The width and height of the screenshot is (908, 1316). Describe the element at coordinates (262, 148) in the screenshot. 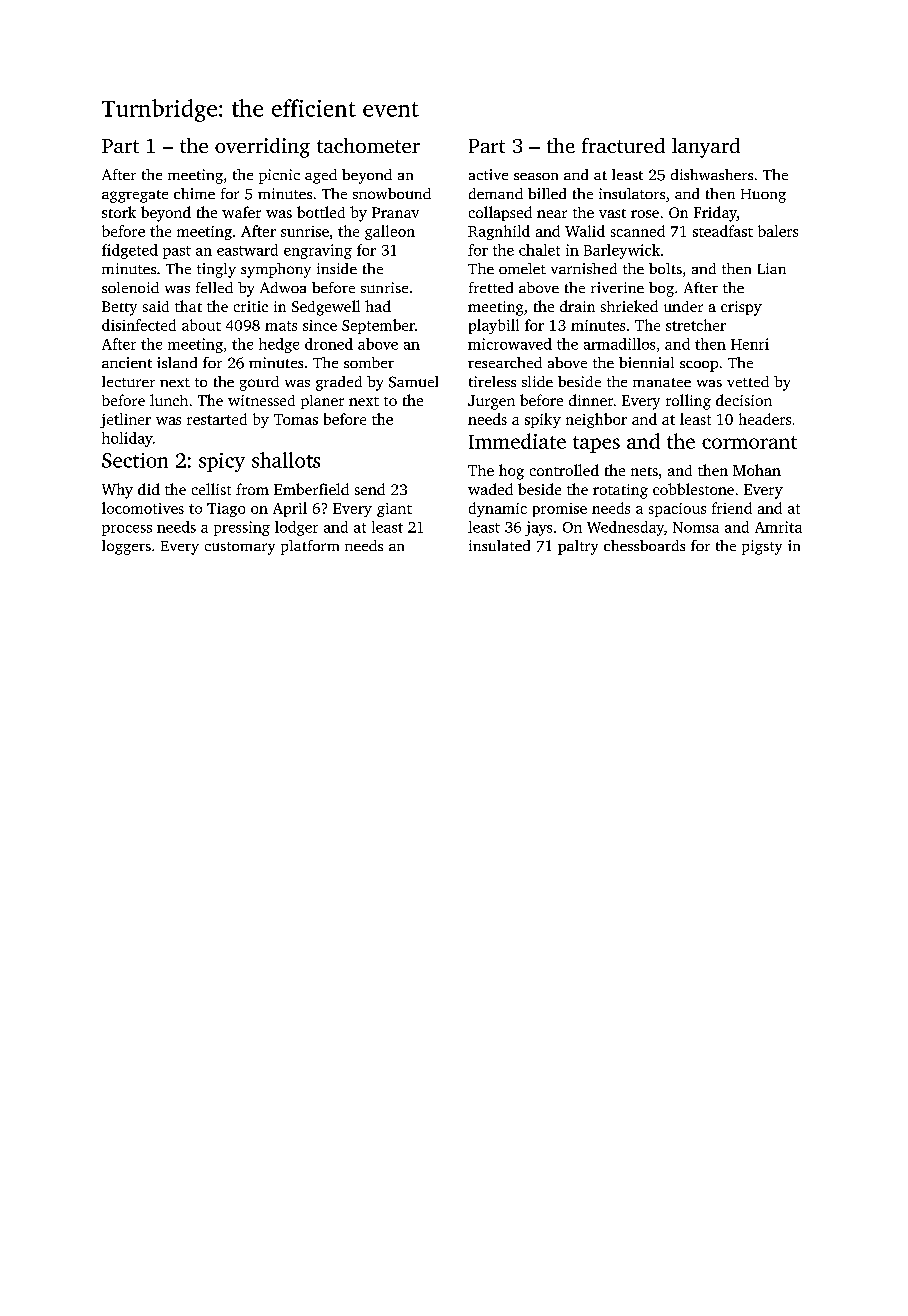

I see `overriding` at that location.
